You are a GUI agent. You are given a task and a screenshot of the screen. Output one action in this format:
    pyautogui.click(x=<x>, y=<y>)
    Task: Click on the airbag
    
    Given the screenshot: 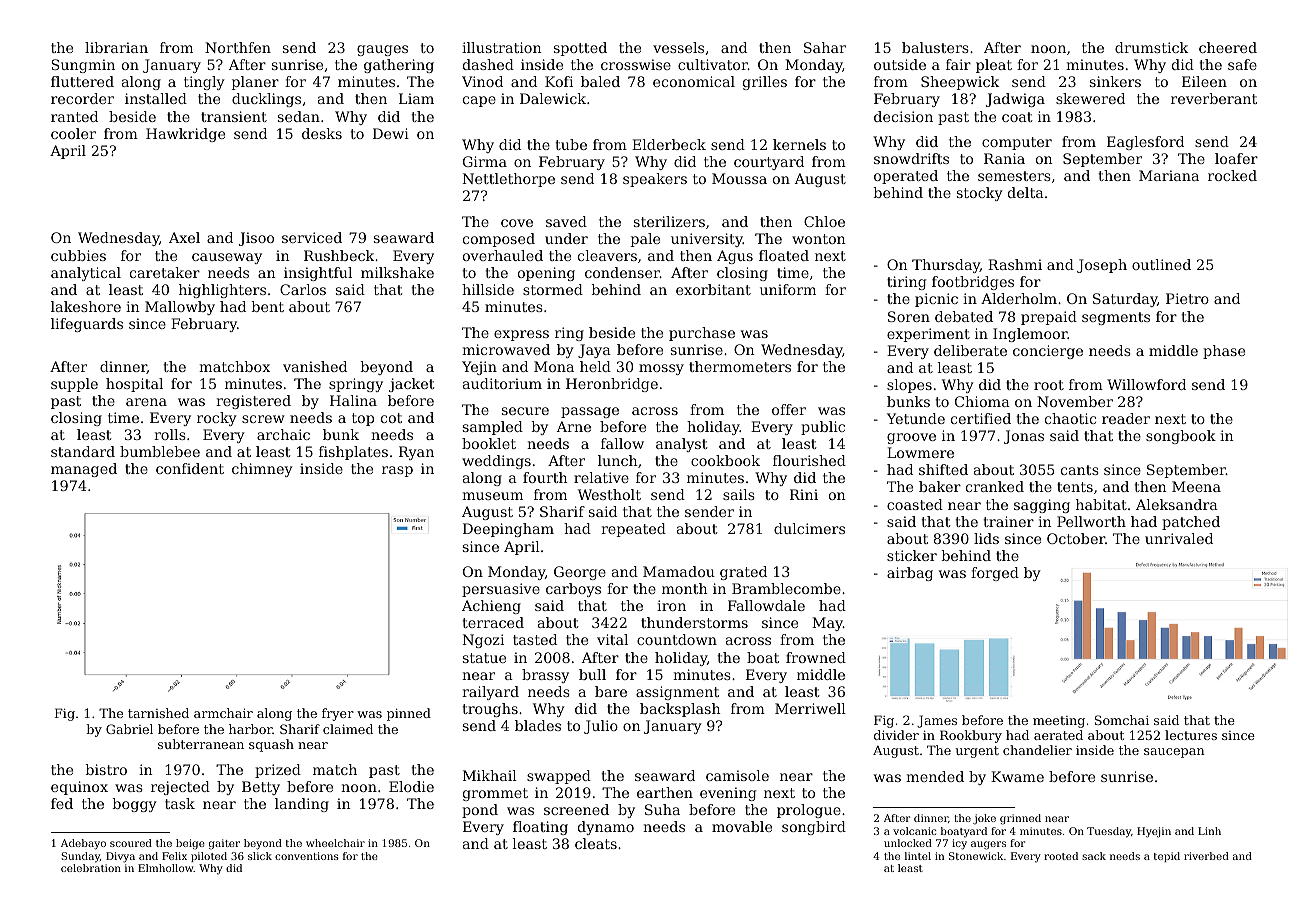 What is the action you would take?
    pyautogui.click(x=910, y=574)
